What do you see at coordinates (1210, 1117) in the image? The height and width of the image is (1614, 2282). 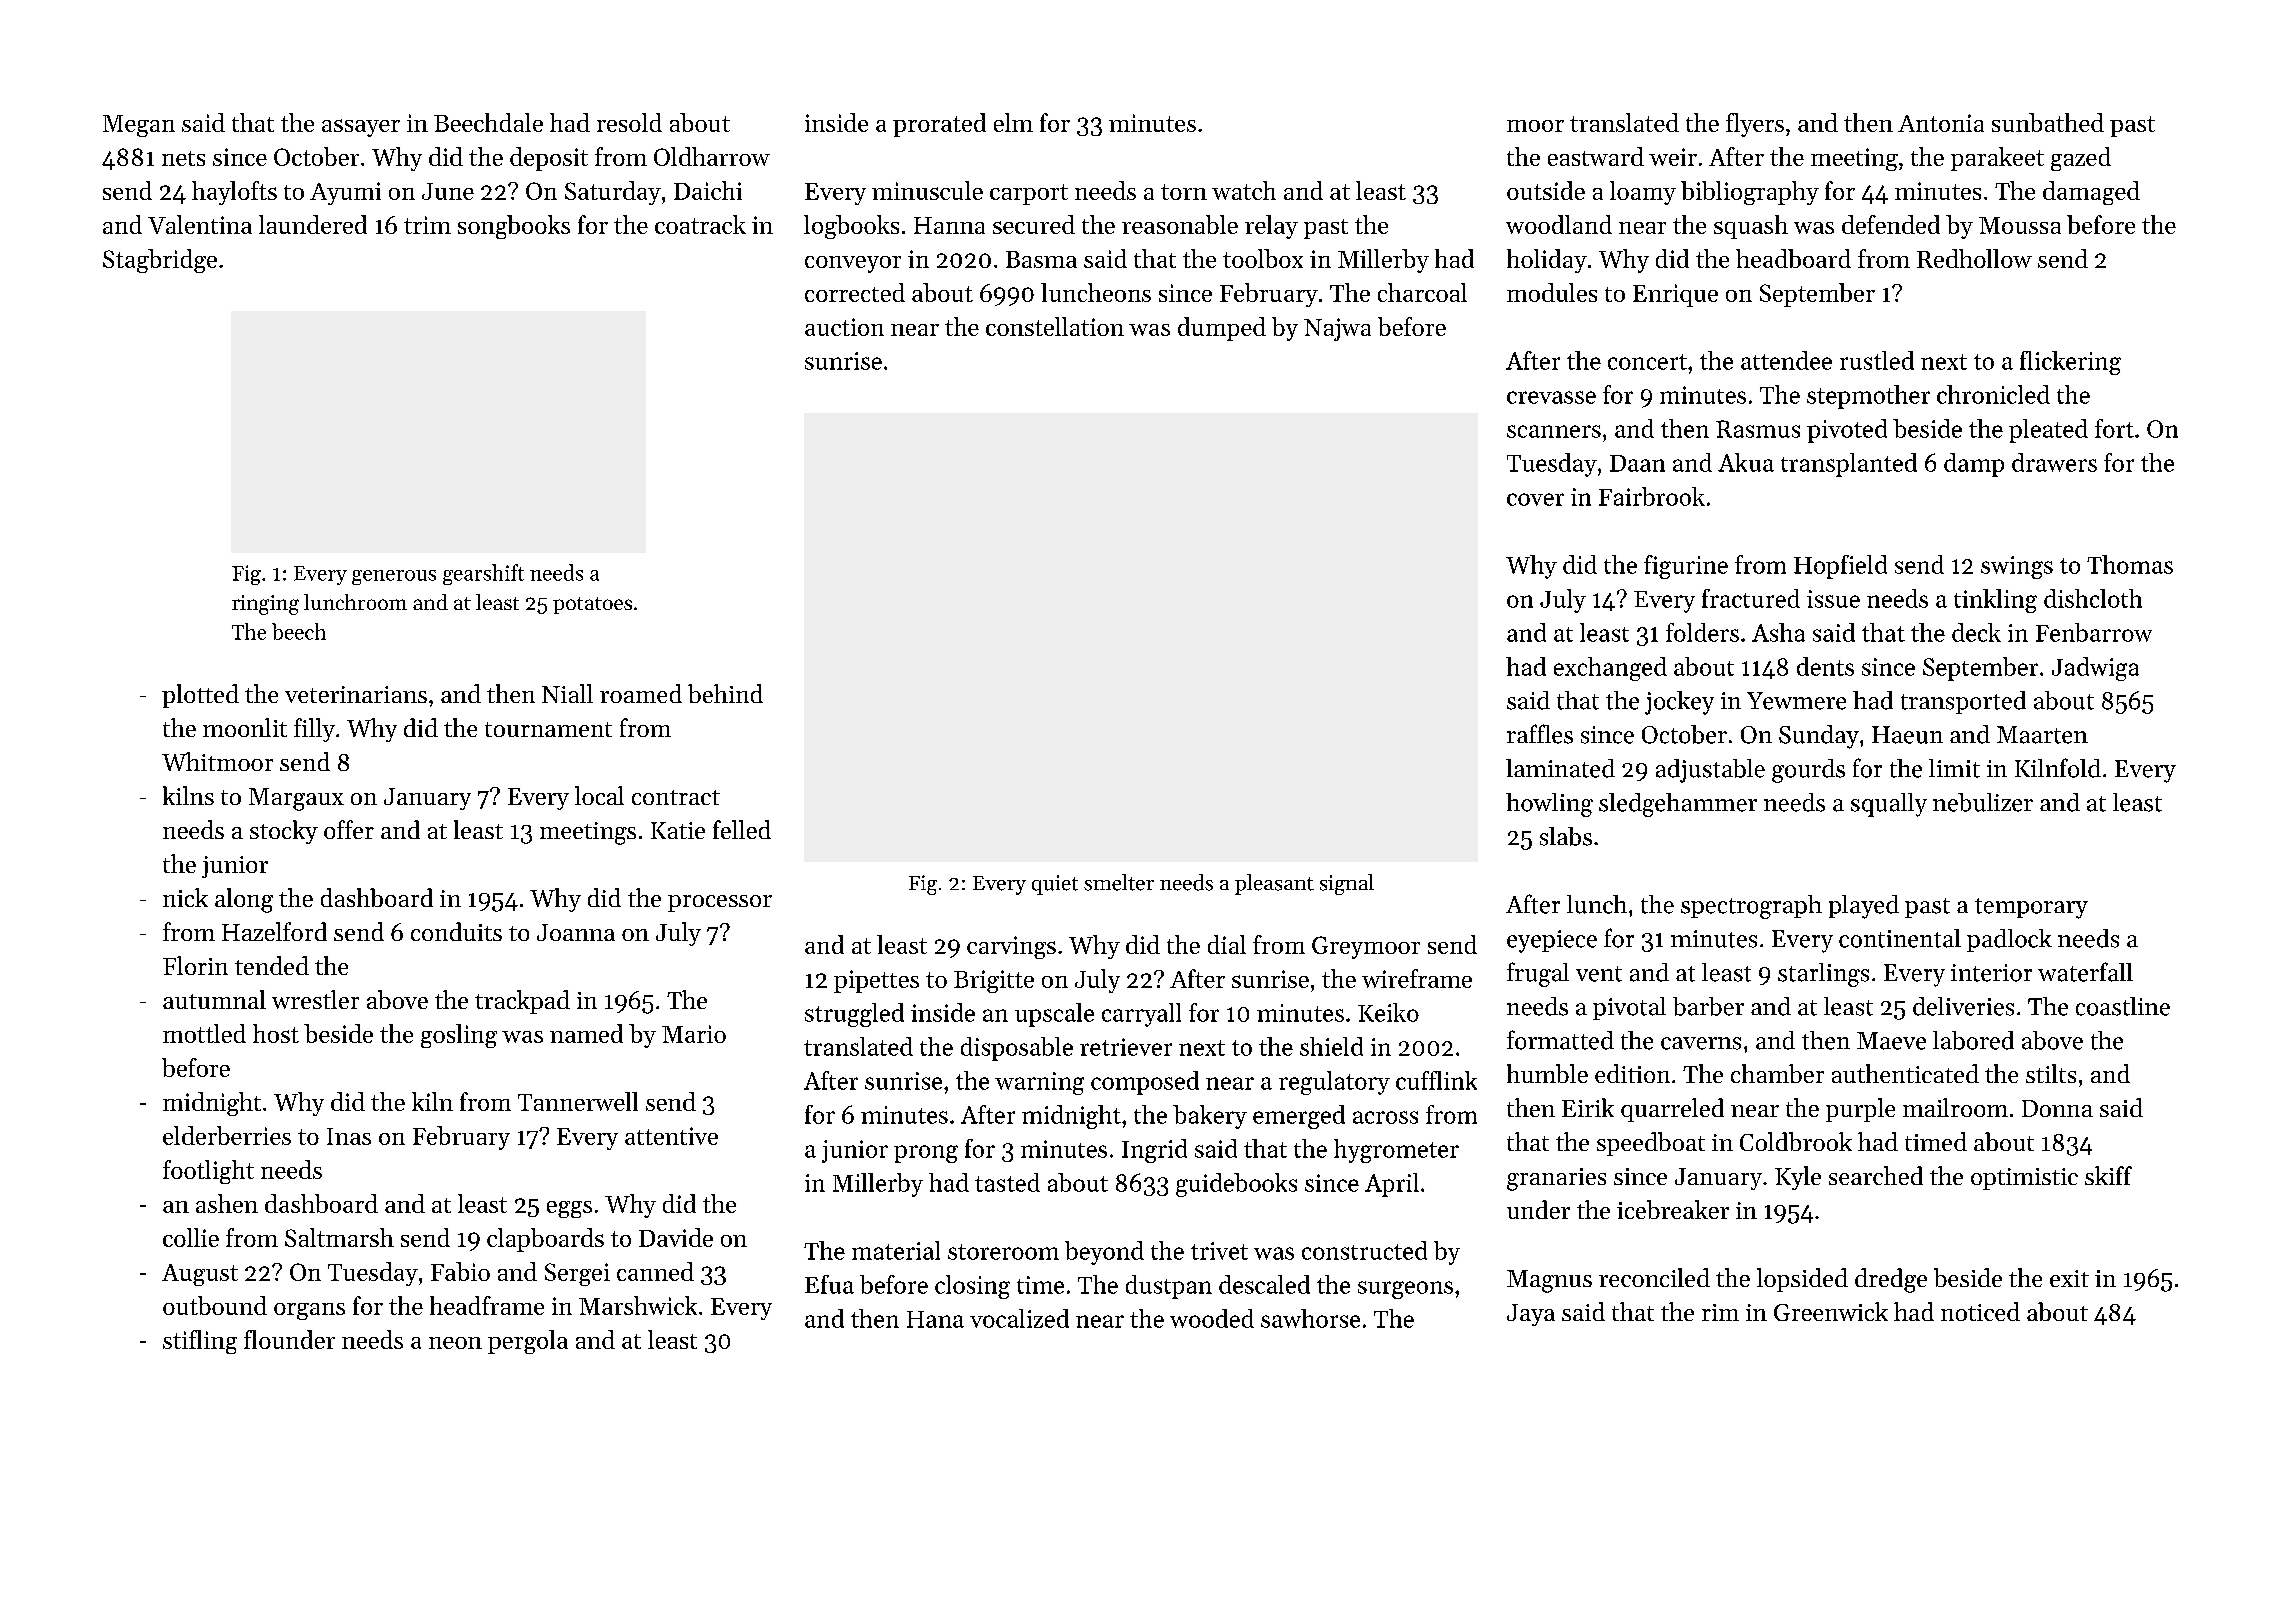 I see `bakery` at bounding box center [1210, 1117].
